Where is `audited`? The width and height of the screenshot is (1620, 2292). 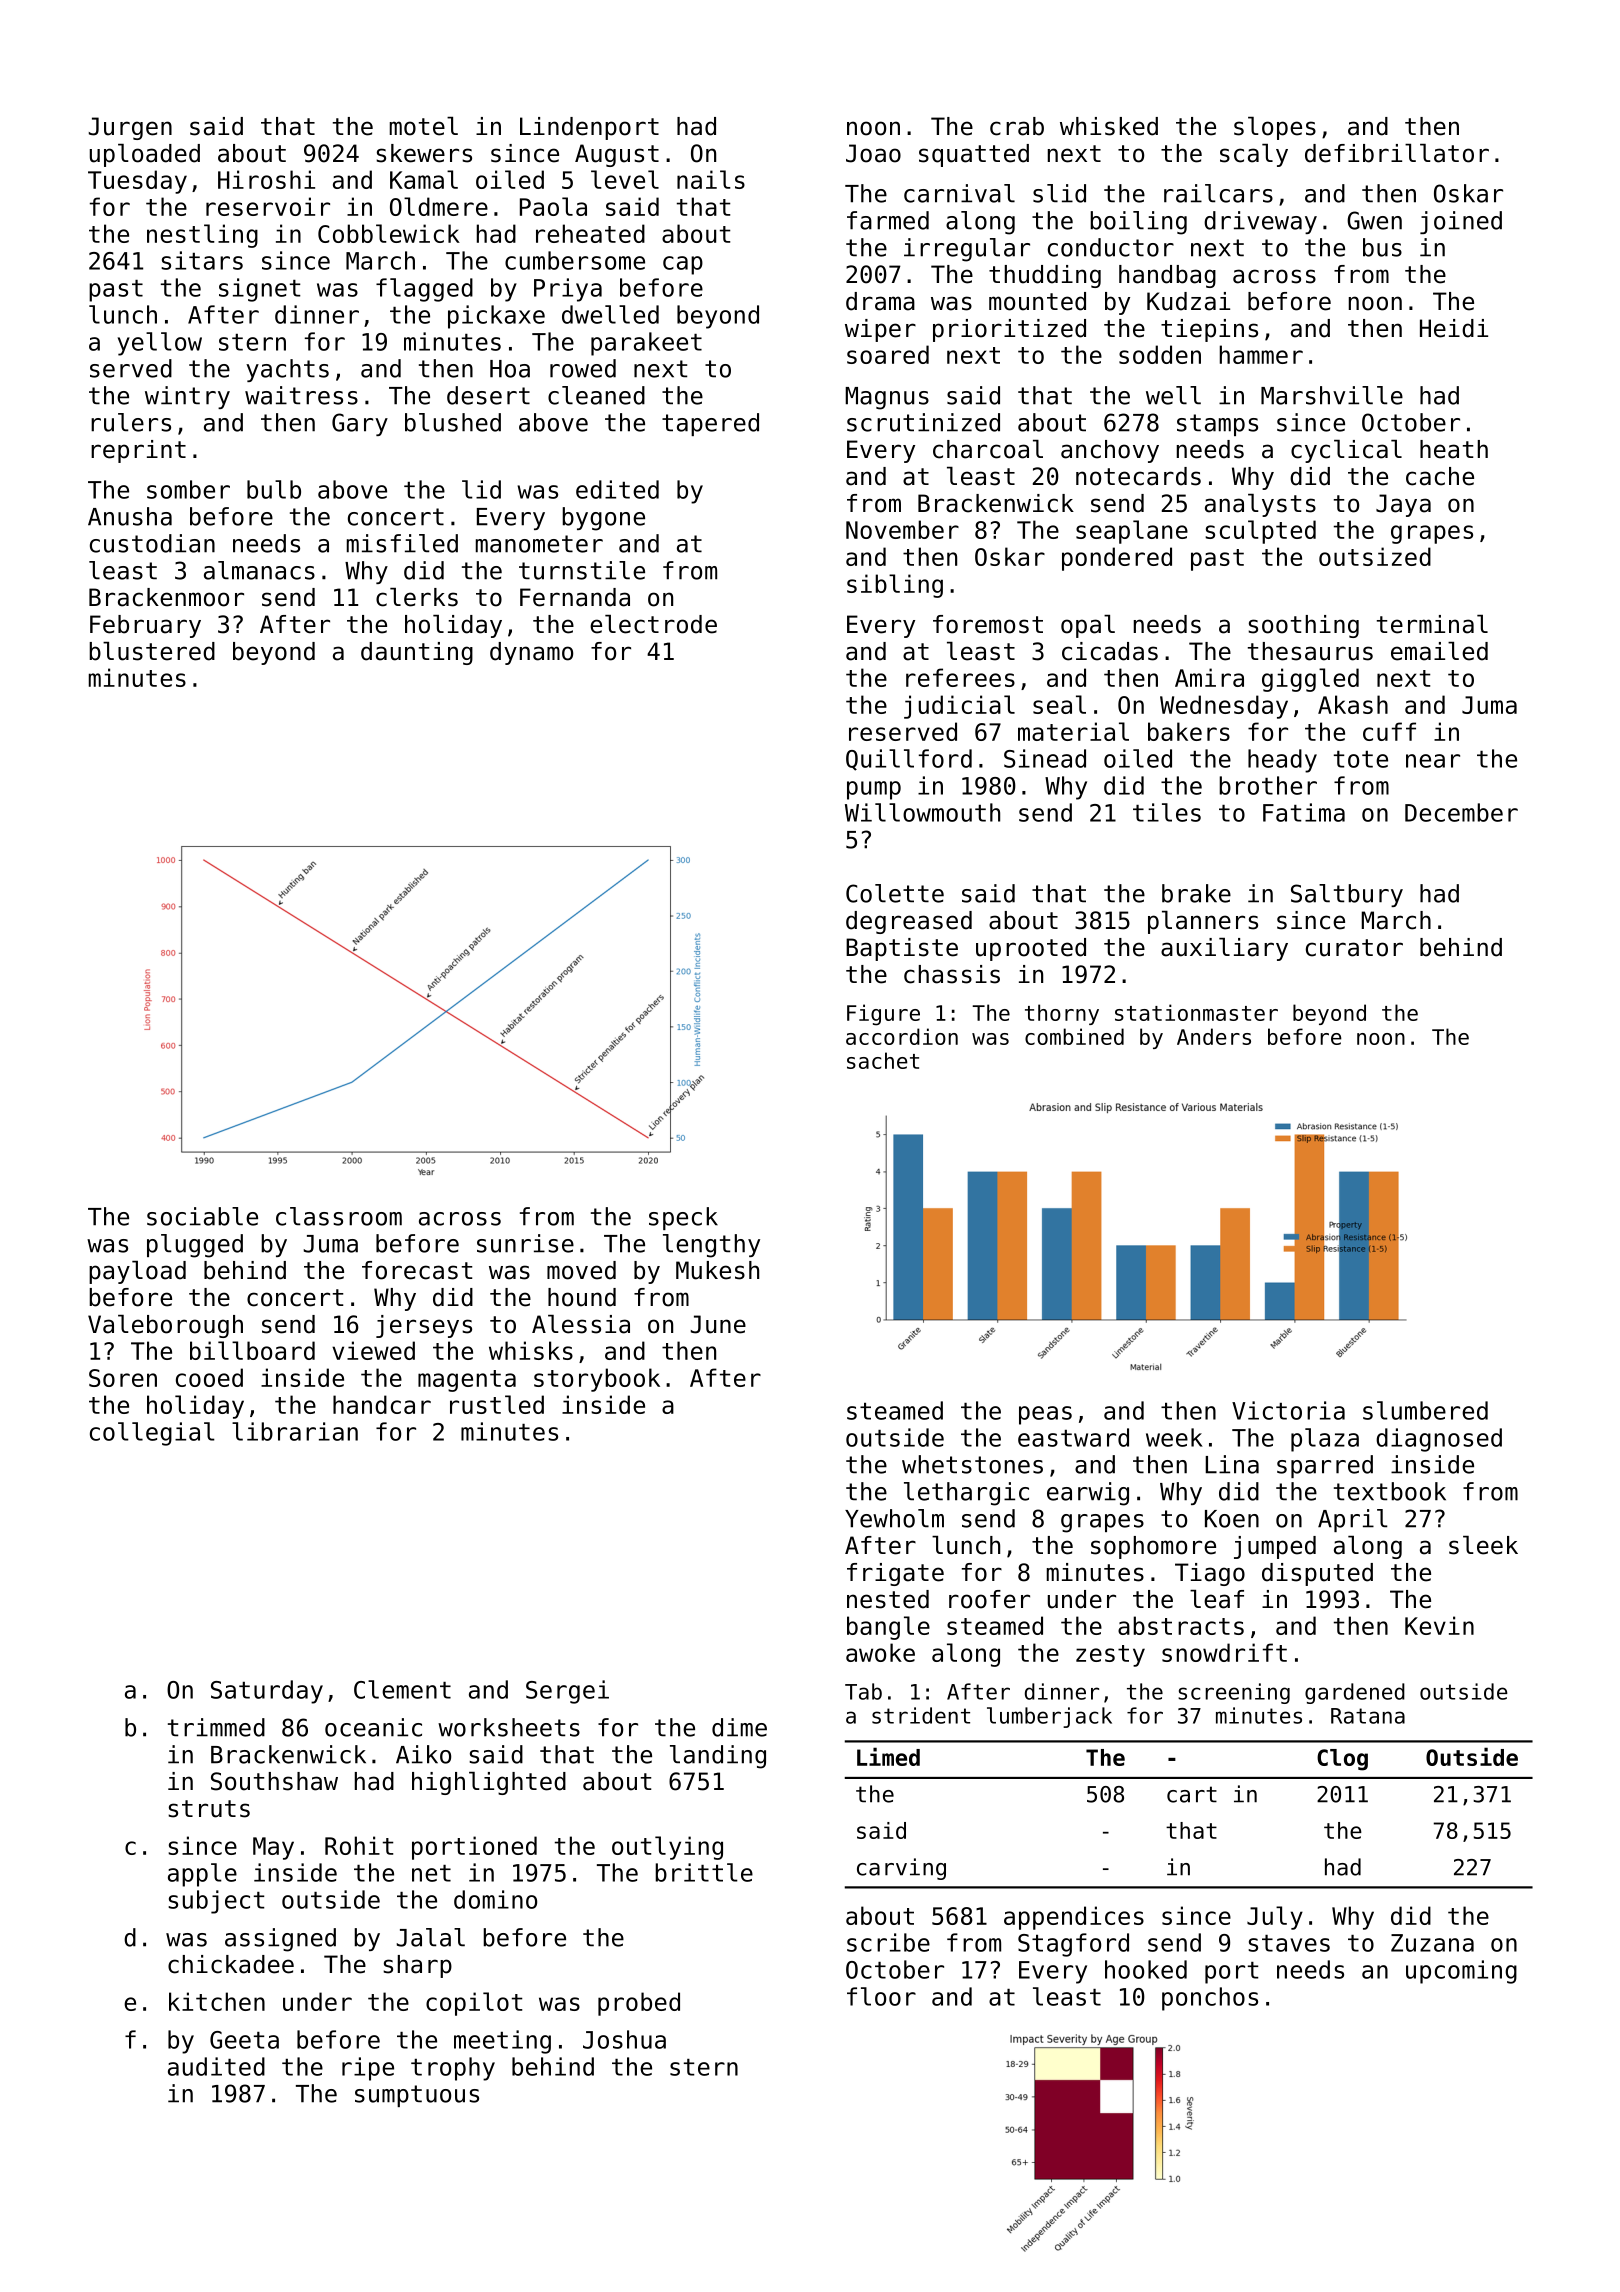 audited is located at coordinates (216, 2066).
